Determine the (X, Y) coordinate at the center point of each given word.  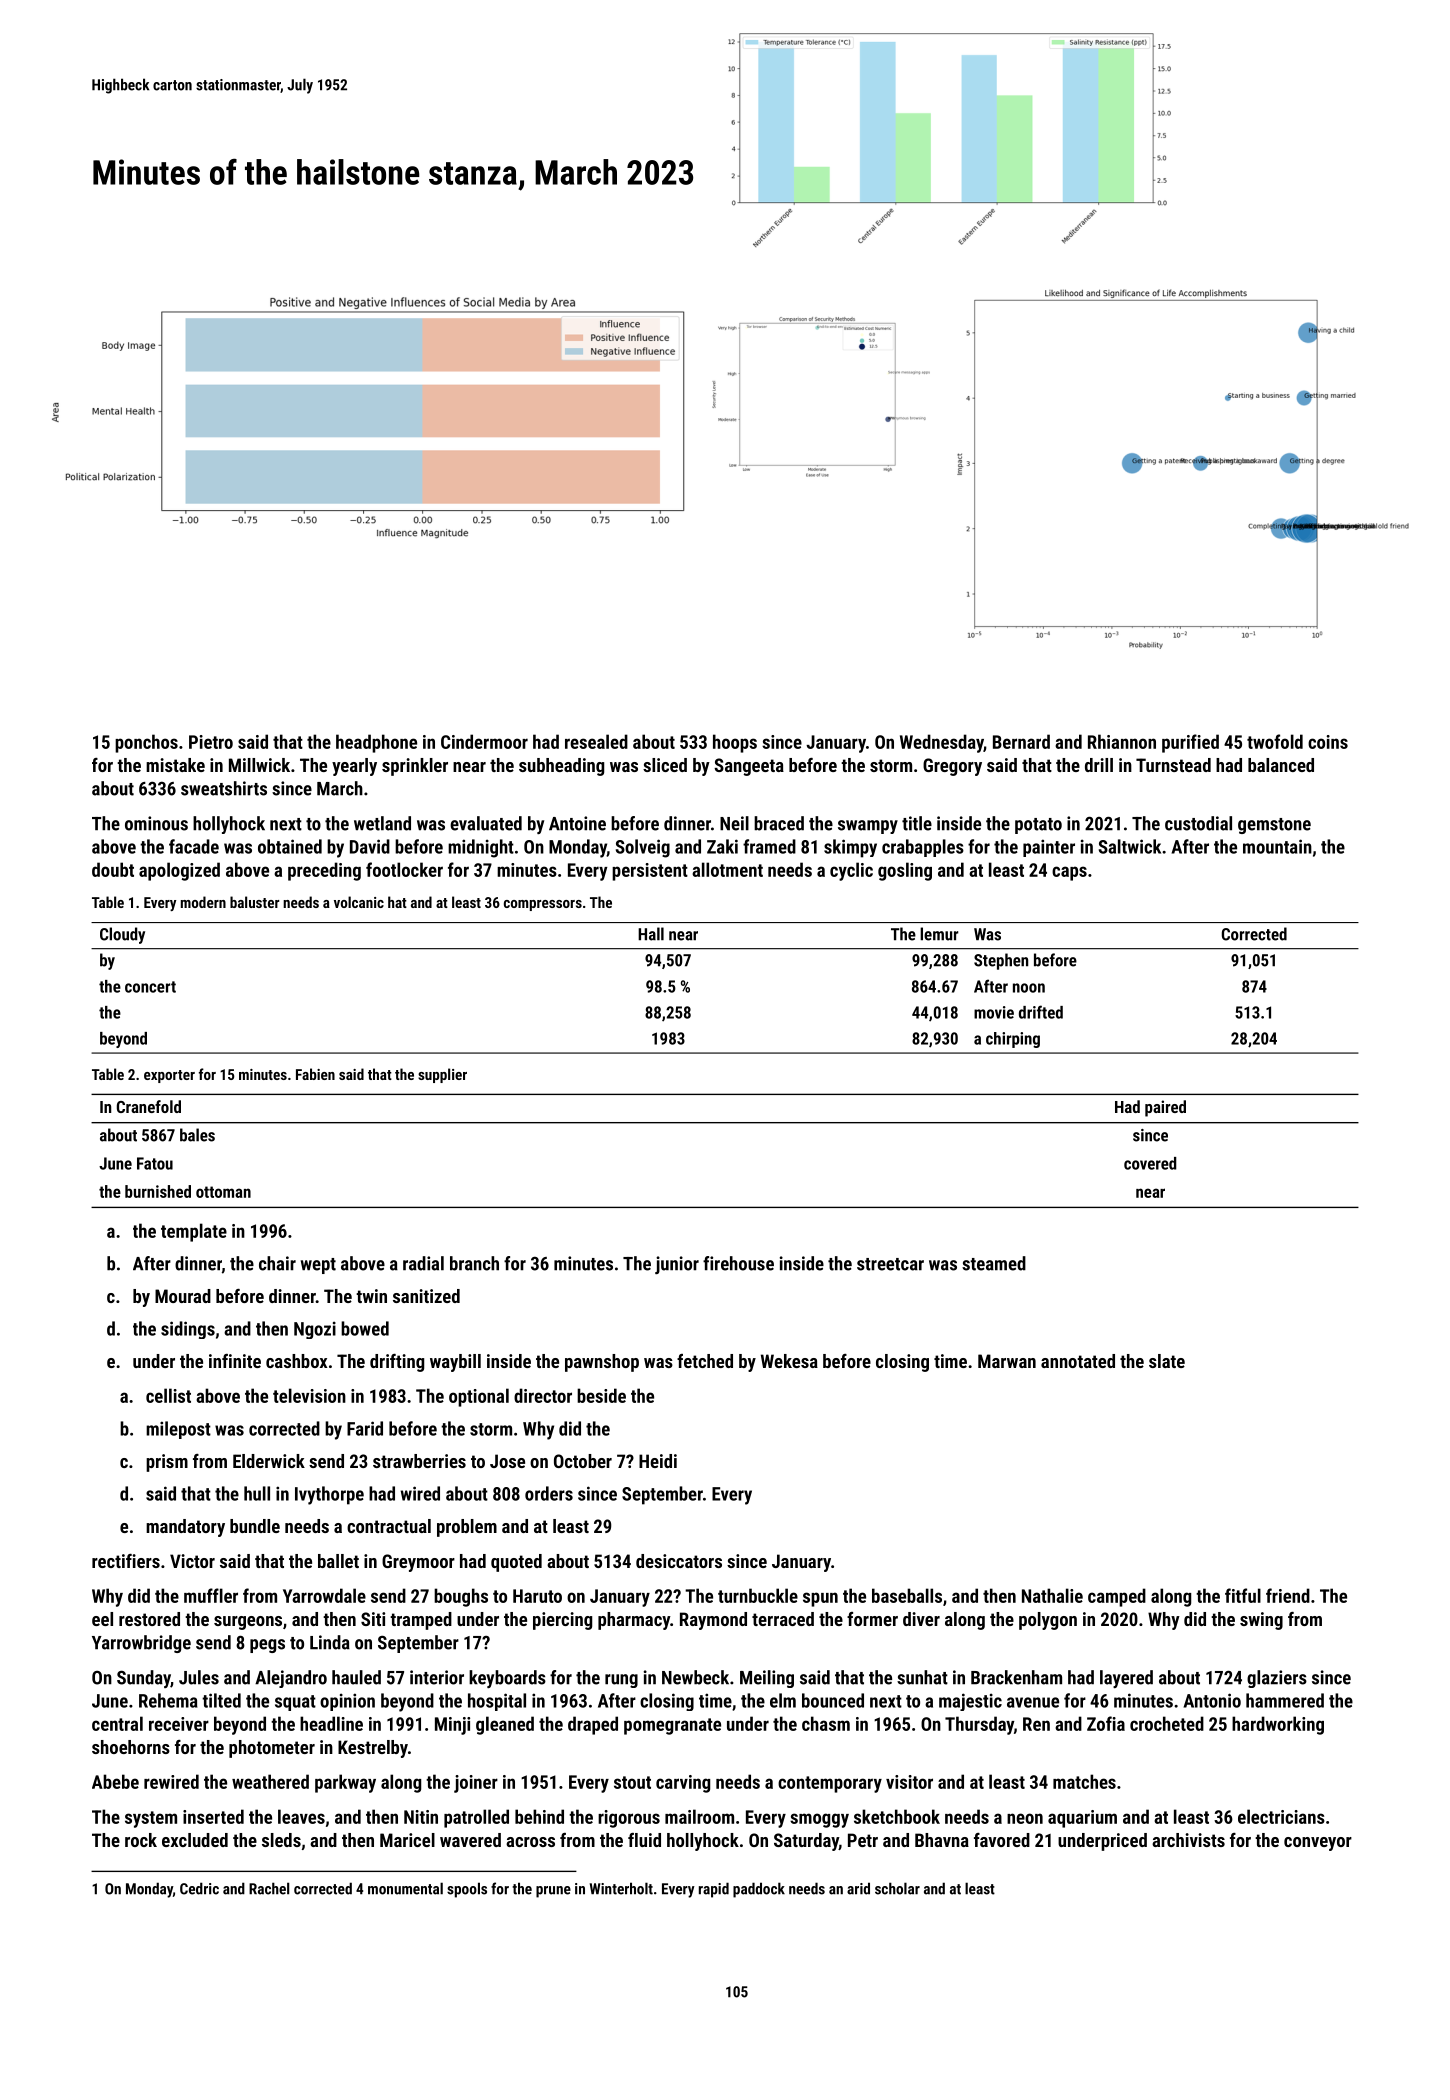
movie (994, 1012)
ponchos (146, 743)
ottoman (223, 1192)
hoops (735, 743)
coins (1328, 742)
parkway (345, 1783)
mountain (1277, 846)
